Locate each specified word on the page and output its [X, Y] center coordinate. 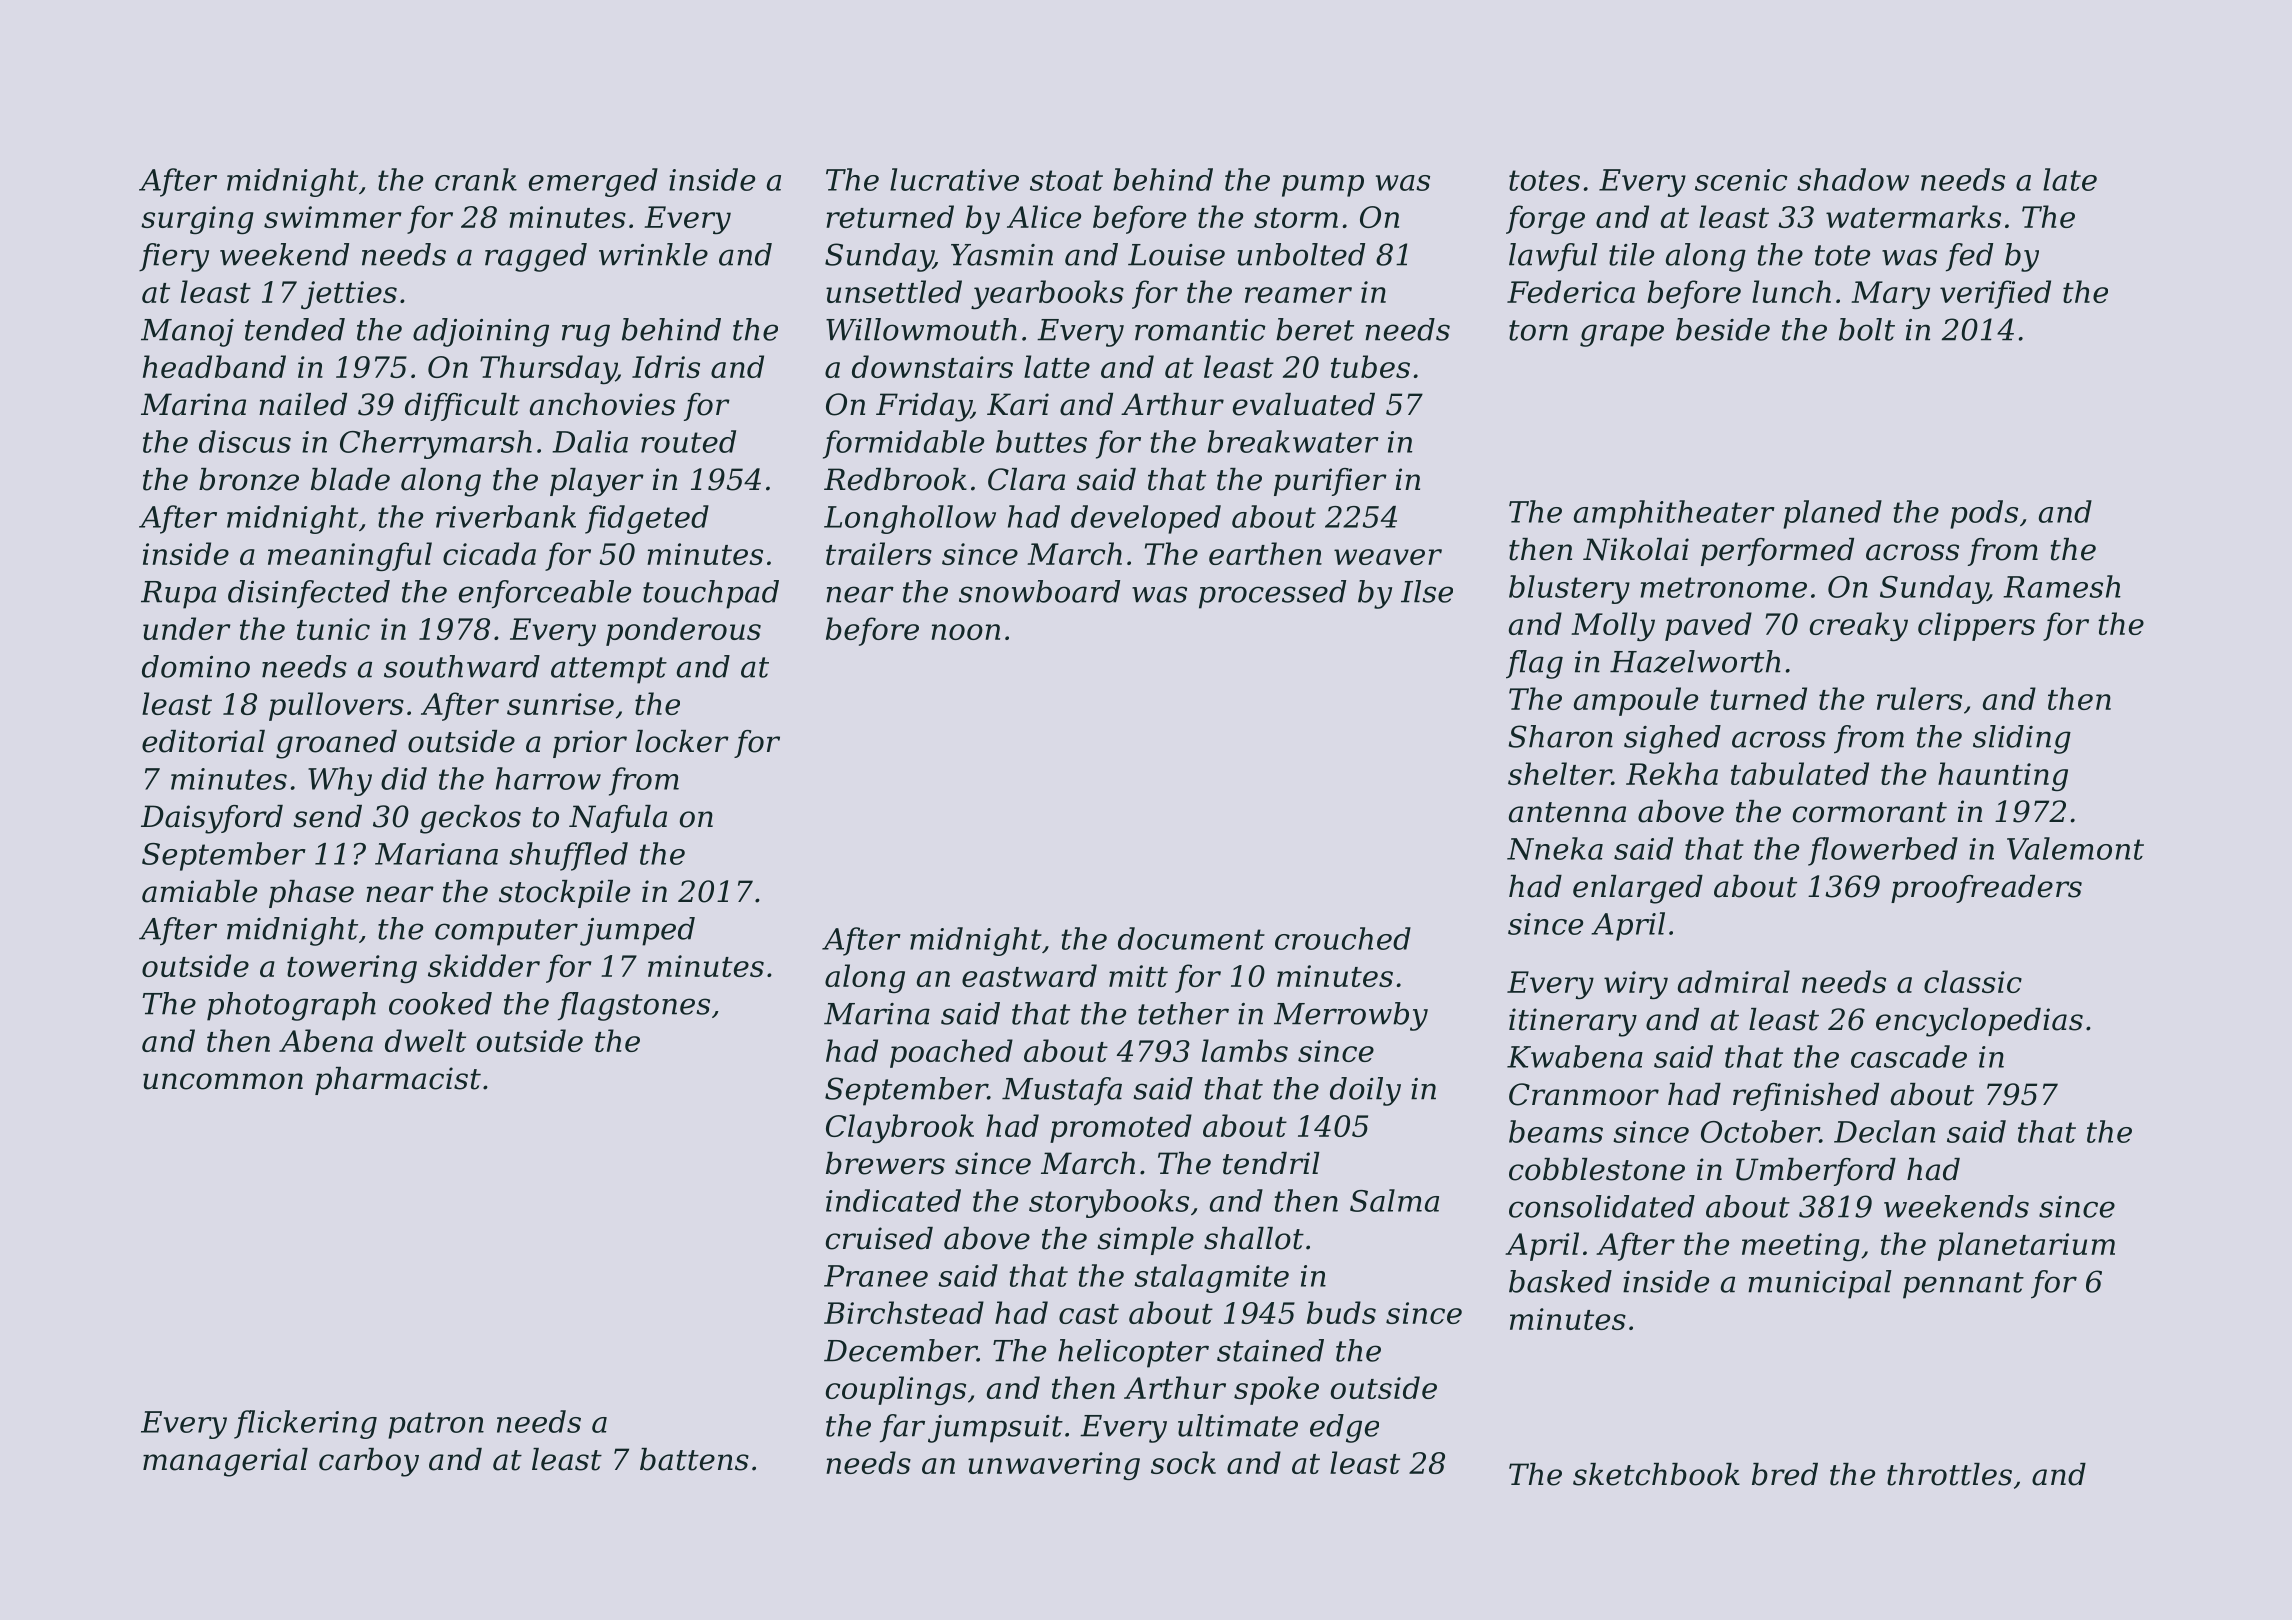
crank [476, 179]
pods [1984, 514]
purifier [1330, 482]
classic [1973, 981]
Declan [1884, 1131]
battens [694, 1459]
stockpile [564, 894]
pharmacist [398, 1081]
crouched [1343, 938]
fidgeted [647, 519]
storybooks [1109, 1203]
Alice [1044, 216]
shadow [1853, 179]
